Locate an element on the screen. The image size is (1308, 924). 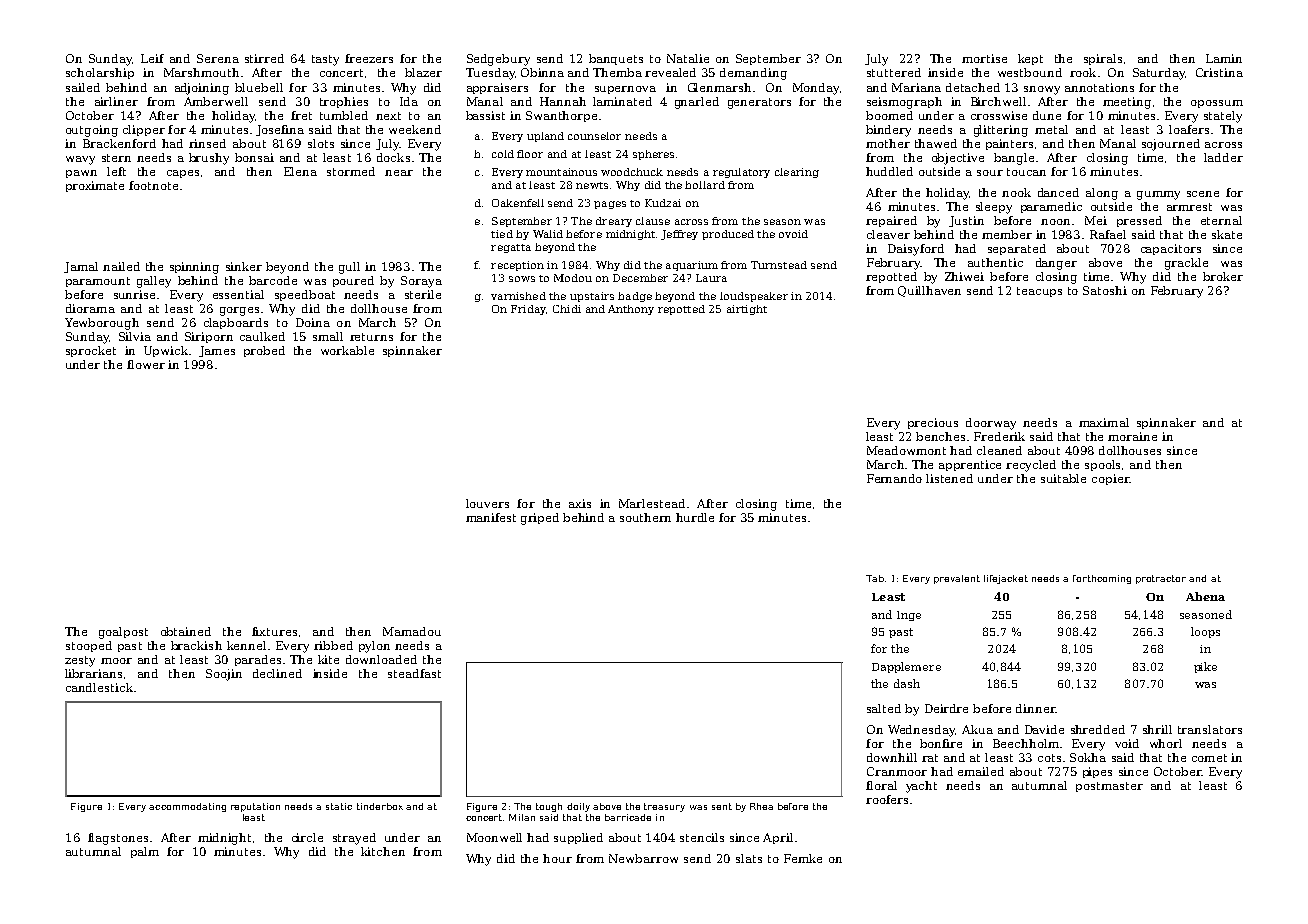
maximal is located at coordinates (1104, 422).
